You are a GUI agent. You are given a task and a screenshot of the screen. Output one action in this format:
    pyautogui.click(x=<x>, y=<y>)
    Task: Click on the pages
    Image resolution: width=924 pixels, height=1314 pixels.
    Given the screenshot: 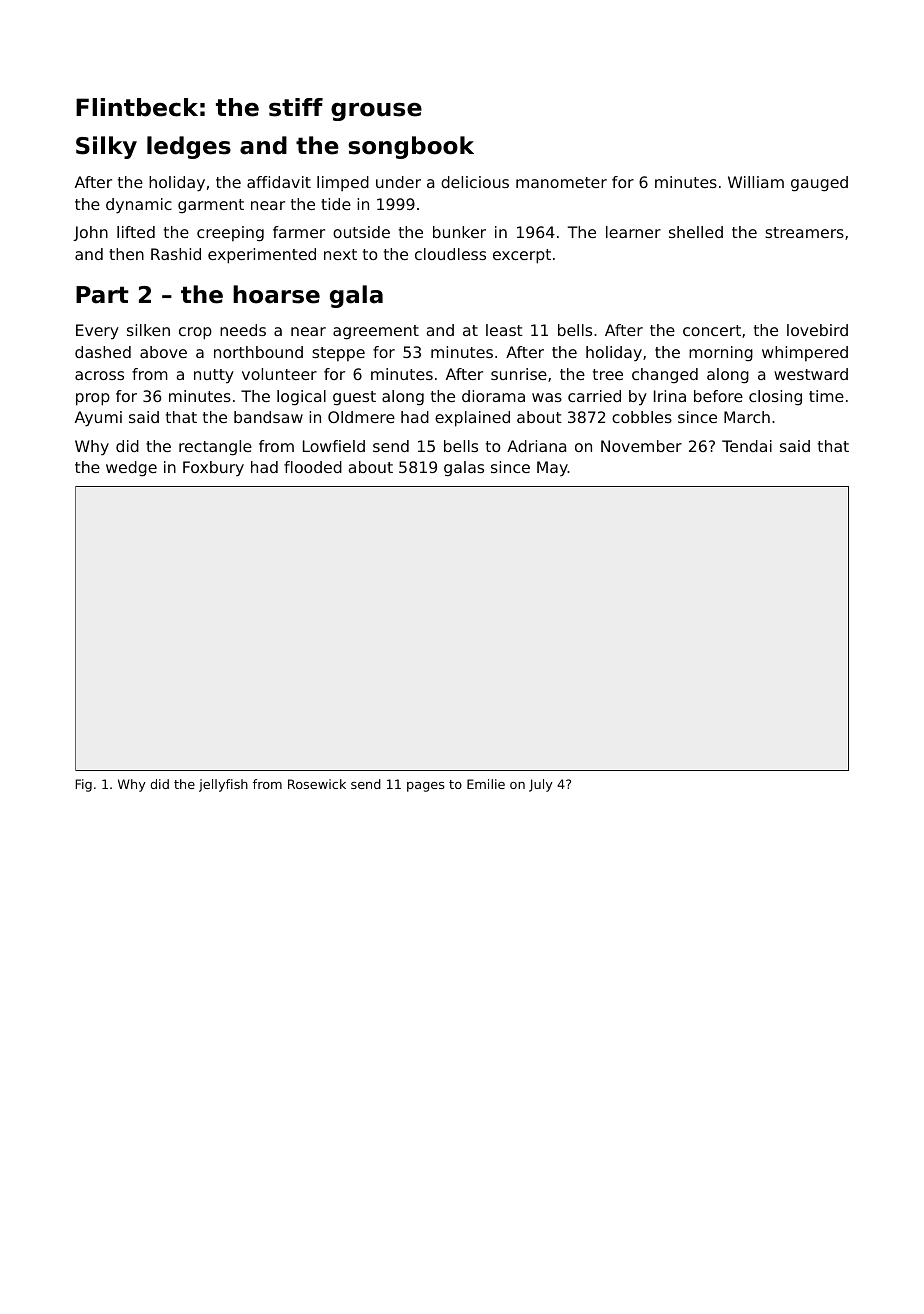 What is the action you would take?
    pyautogui.click(x=425, y=787)
